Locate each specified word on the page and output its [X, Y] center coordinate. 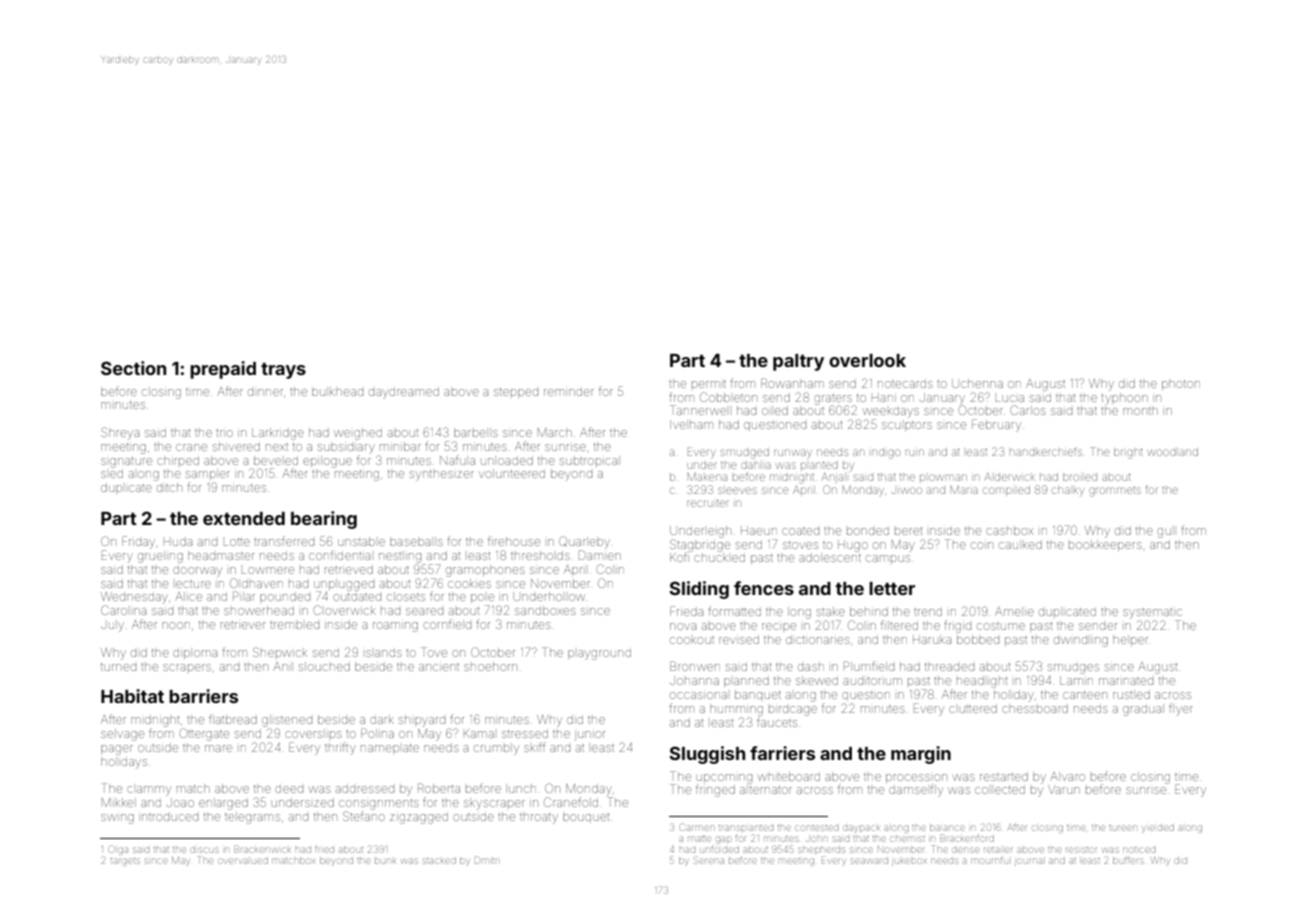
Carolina [123, 610]
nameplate [390, 749]
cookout [692, 640]
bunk [385, 861]
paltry [798, 362]
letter [892, 588]
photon [1181, 384]
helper [1130, 640]
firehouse [514, 541]
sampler [208, 474]
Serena [709, 860]
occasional [698, 695]
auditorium [872, 681]
